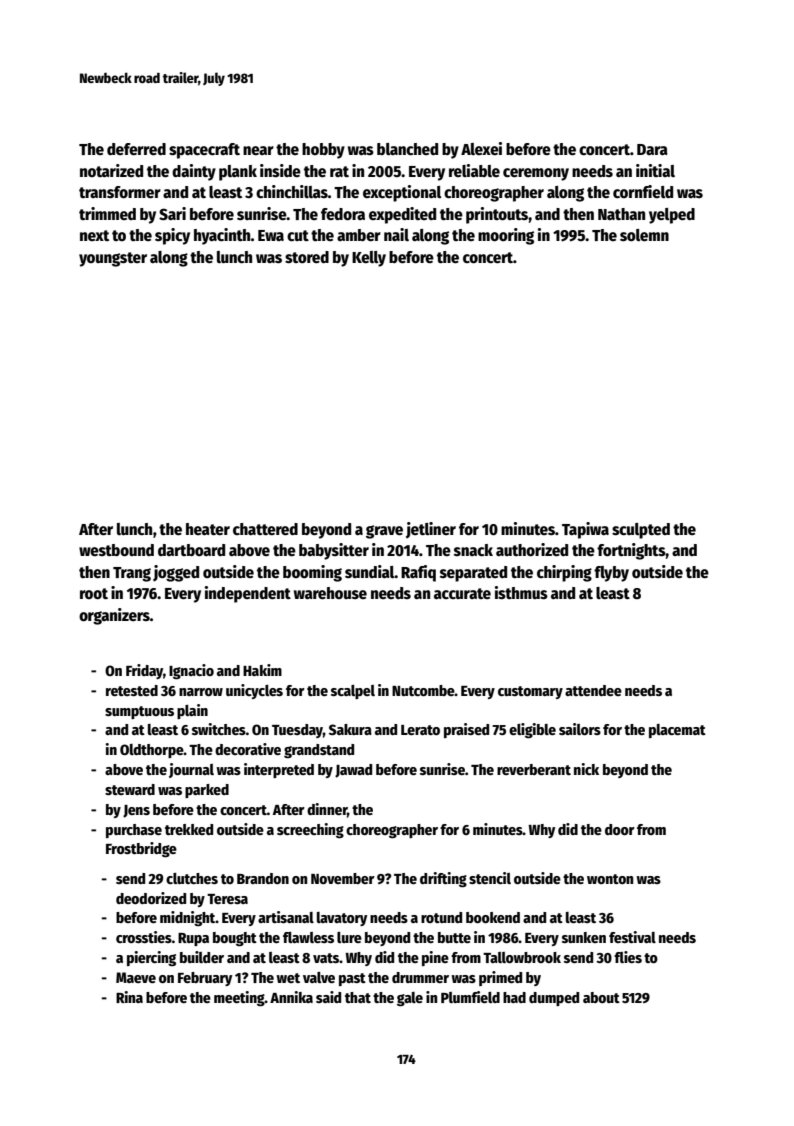  I want to click on Frostbridge, so click(141, 850).
